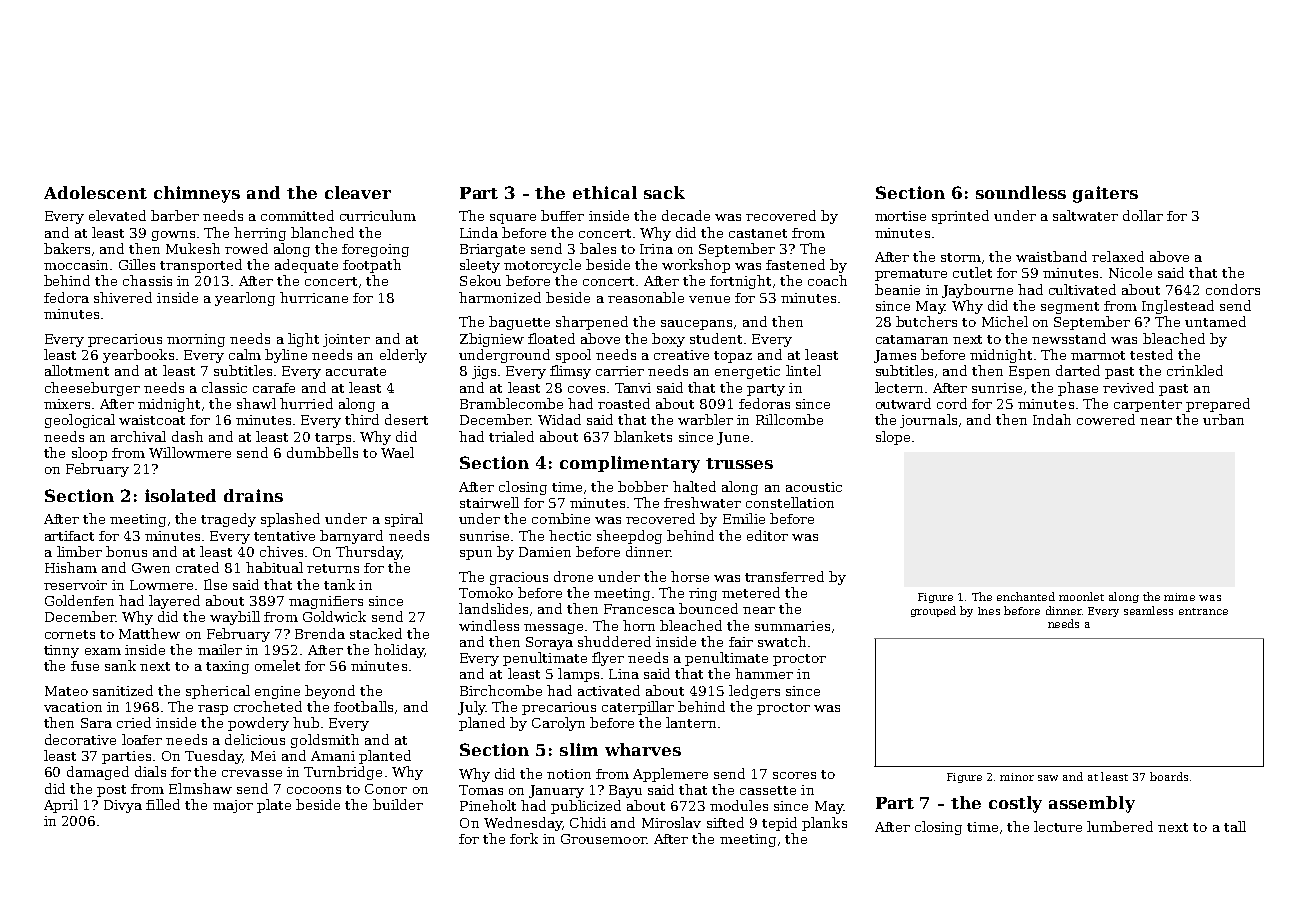 This page has width=1308, height=924. What do you see at coordinates (149, 633) in the page?
I see `Matthew` at bounding box center [149, 633].
